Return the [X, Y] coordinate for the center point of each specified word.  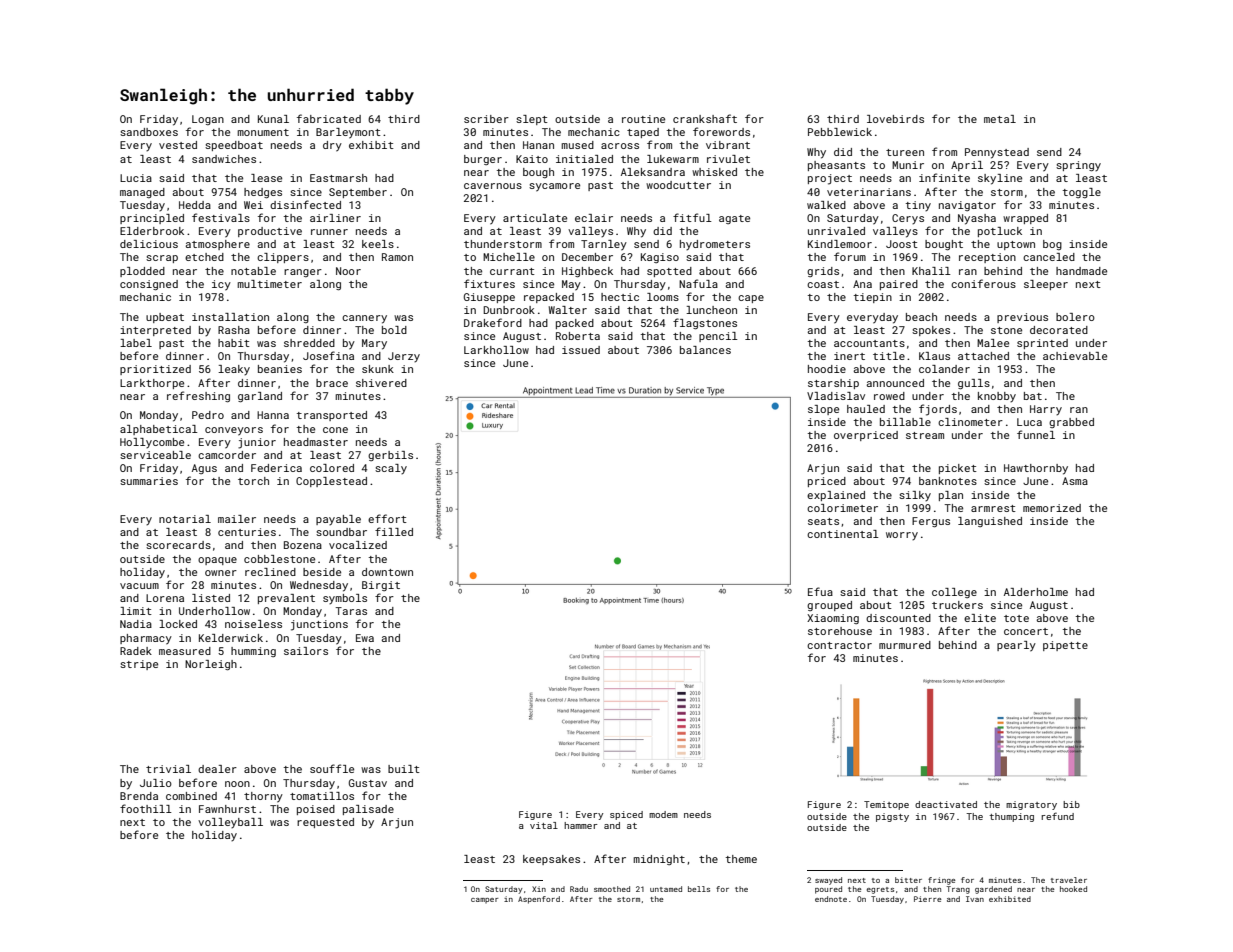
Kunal [273, 119]
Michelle [509, 257]
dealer [217, 769]
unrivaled [836, 231]
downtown [387, 572]
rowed [889, 396]
